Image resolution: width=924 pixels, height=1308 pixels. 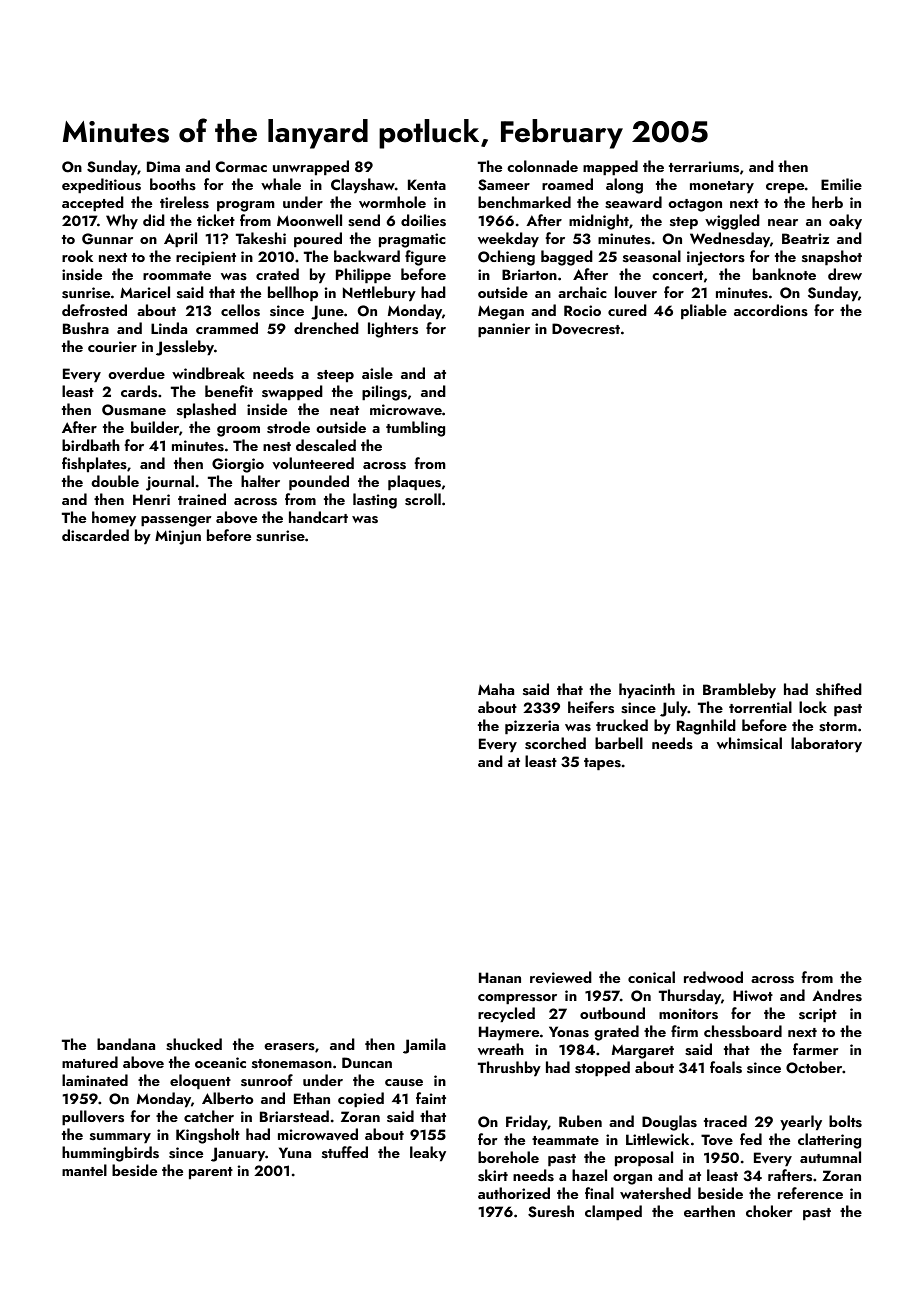 I want to click on leaky, so click(x=428, y=1154).
